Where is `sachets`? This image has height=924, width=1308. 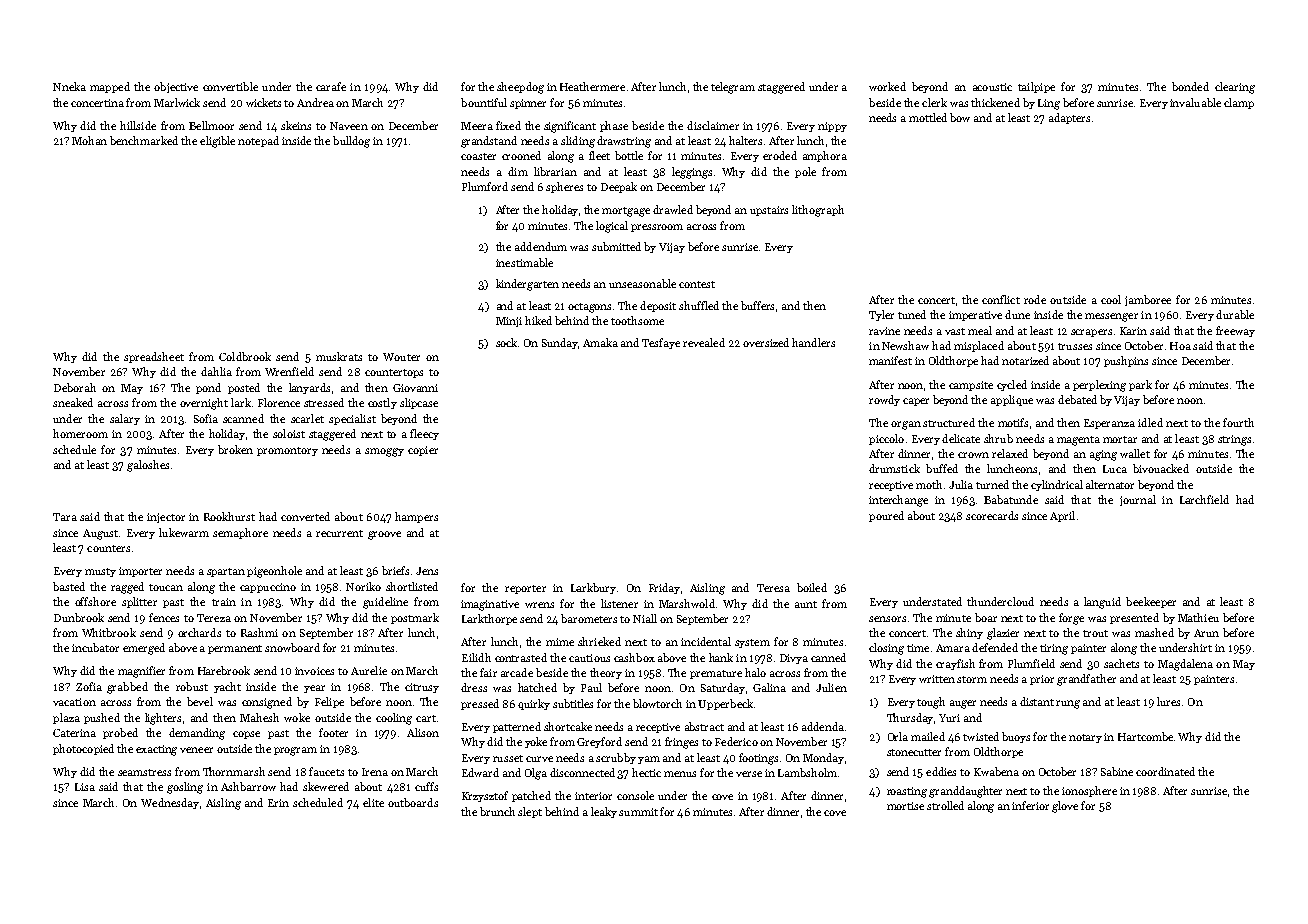 sachets is located at coordinates (1121, 663).
